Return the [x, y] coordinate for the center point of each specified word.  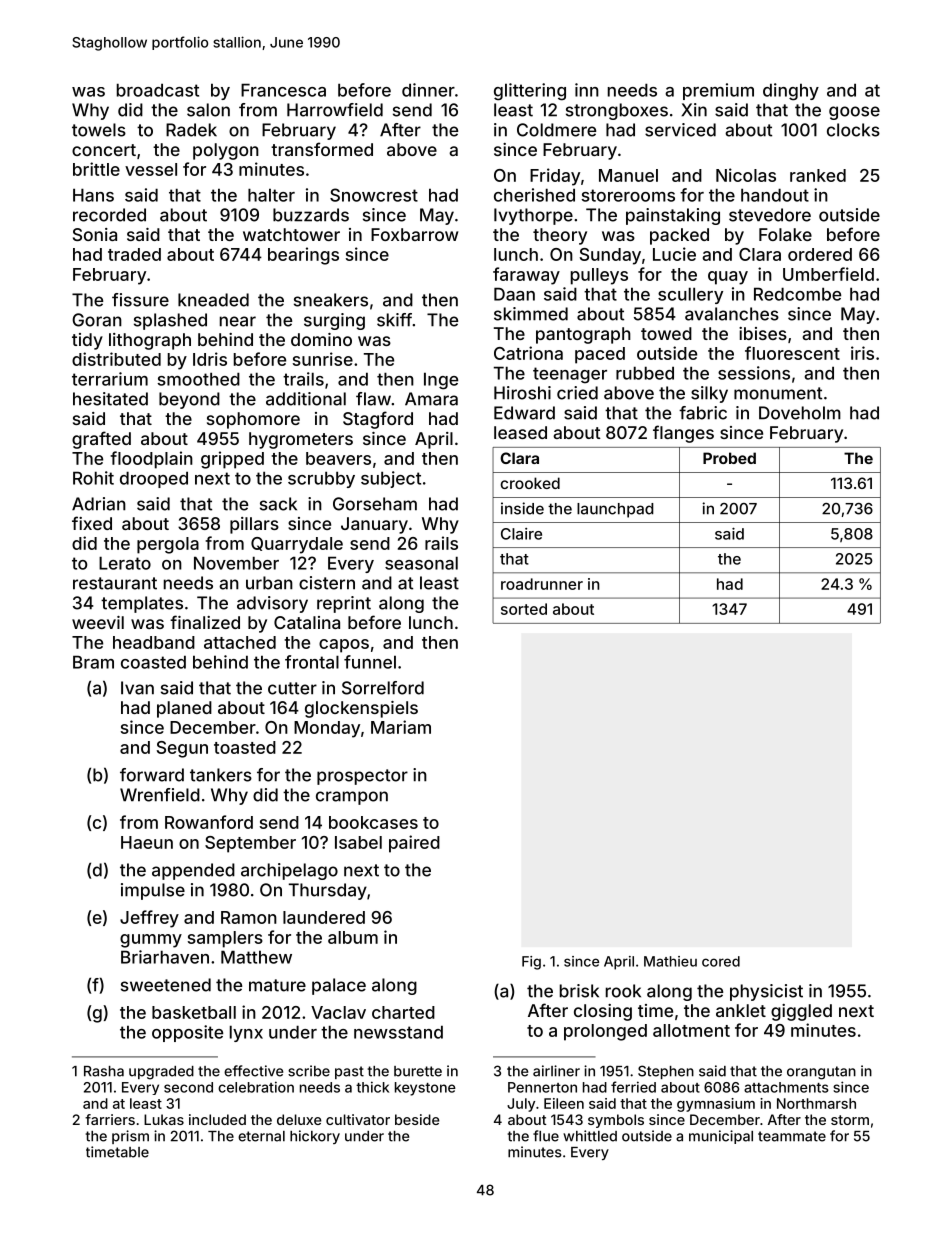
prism [130, 1137]
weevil [98, 622]
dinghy [791, 92]
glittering [530, 92]
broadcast [158, 90]
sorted [524, 609]
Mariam [401, 727]
